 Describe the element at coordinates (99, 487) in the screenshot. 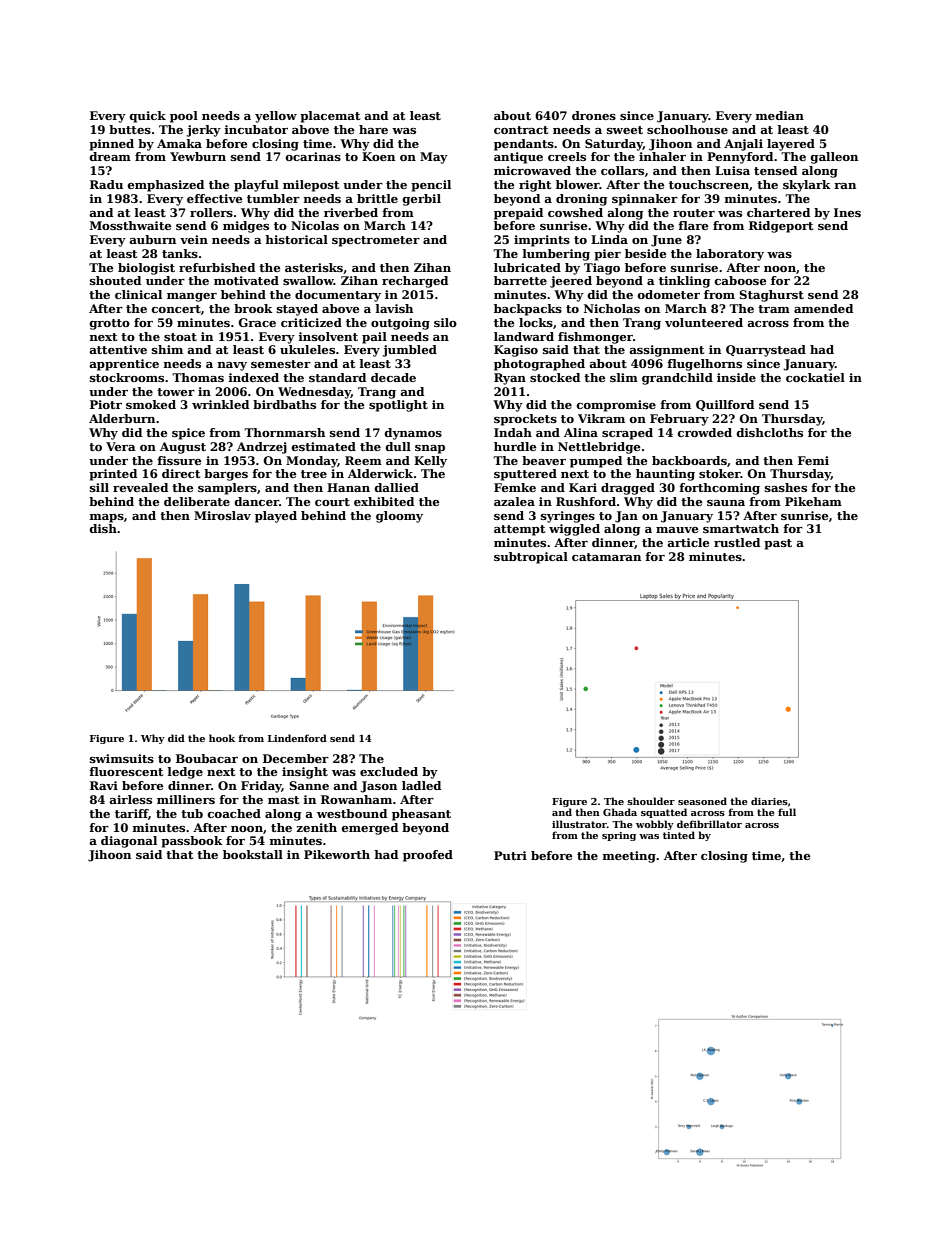

I see `sill` at that location.
